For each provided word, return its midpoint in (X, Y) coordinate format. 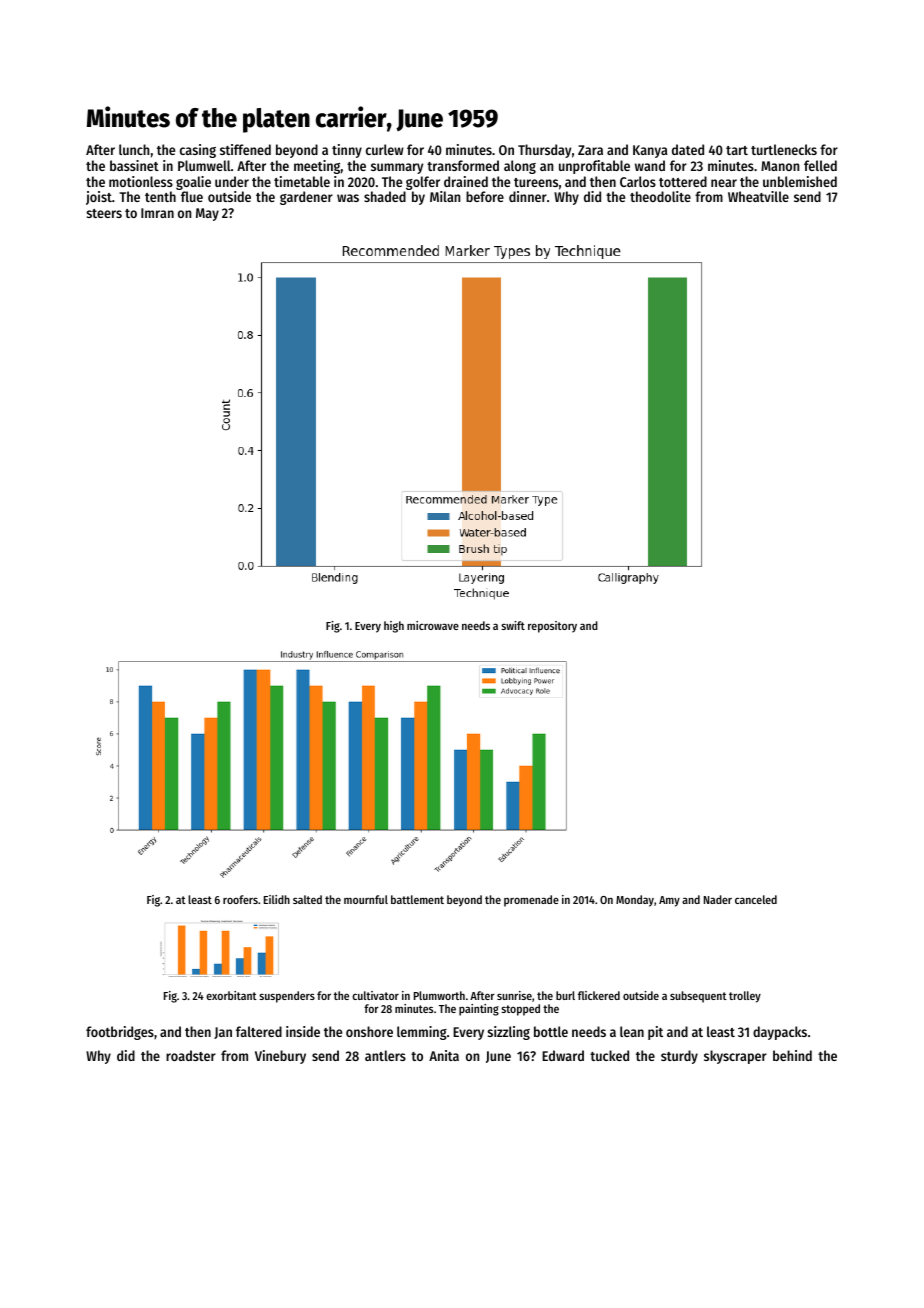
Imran (157, 213)
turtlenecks (784, 149)
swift (513, 625)
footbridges (120, 1033)
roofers (240, 899)
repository (552, 627)
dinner (528, 196)
